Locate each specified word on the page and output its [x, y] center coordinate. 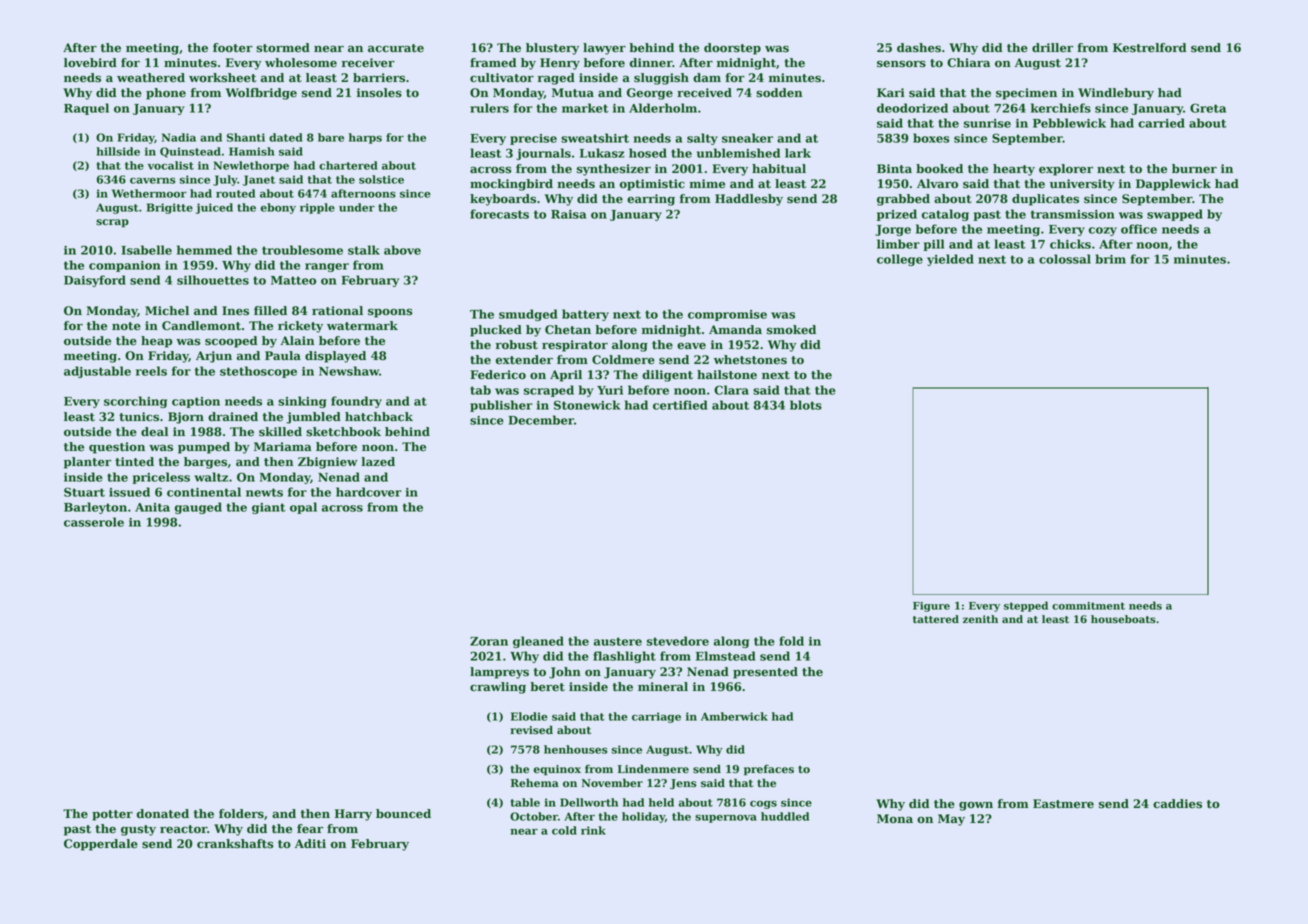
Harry [353, 815]
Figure [931, 607]
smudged [528, 315]
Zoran [489, 641]
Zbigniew [328, 463]
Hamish [252, 151]
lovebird [90, 63]
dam [707, 77]
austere [618, 641]
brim [1110, 259]
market [585, 108]
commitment [1088, 606]
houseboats [1123, 619]
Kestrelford [1150, 48]
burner [1194, 169]
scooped [231, 342]
